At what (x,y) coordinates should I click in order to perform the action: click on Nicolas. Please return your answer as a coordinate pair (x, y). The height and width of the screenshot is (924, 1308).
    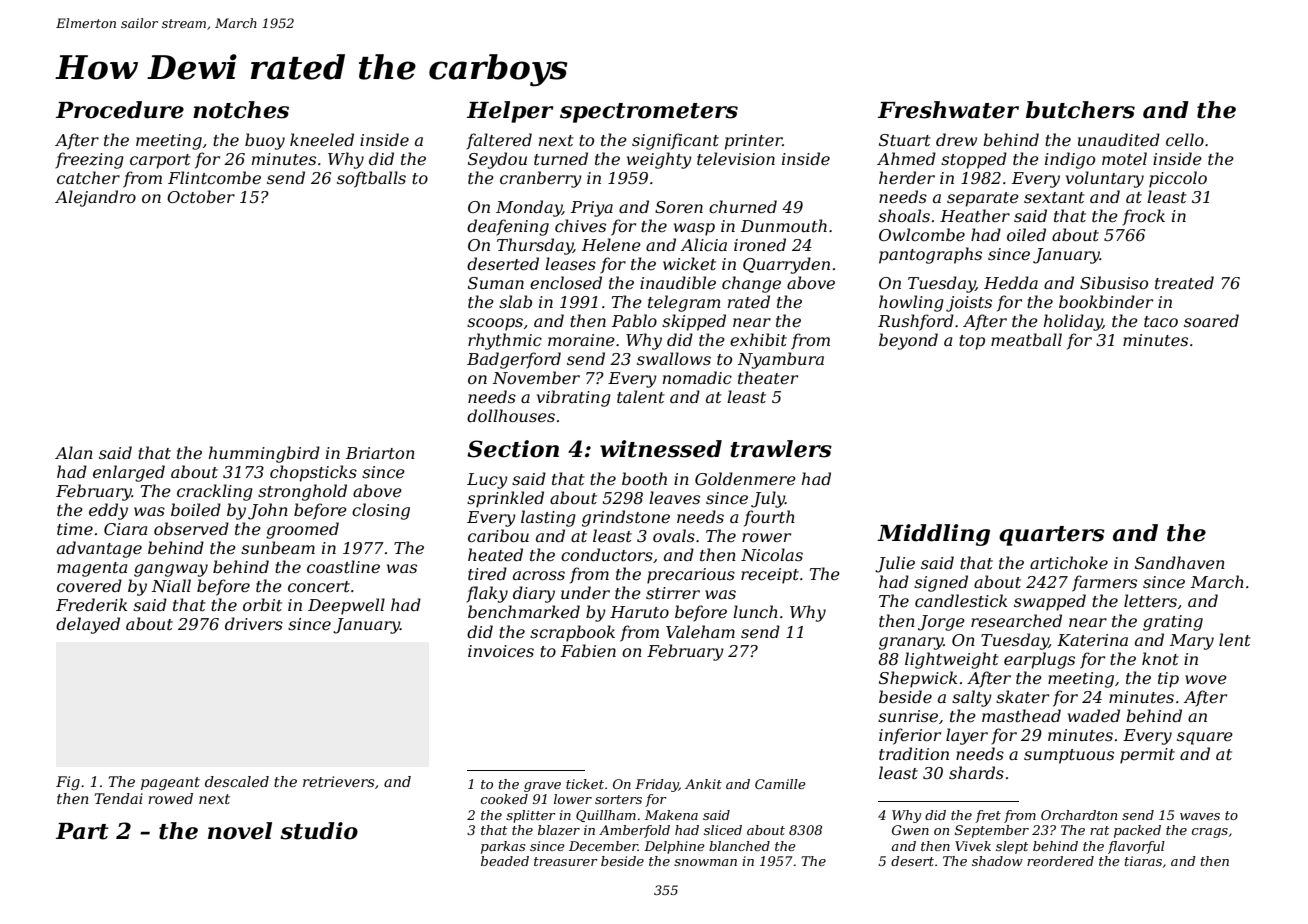
    Looking at the image, I should click on (772, 554).
